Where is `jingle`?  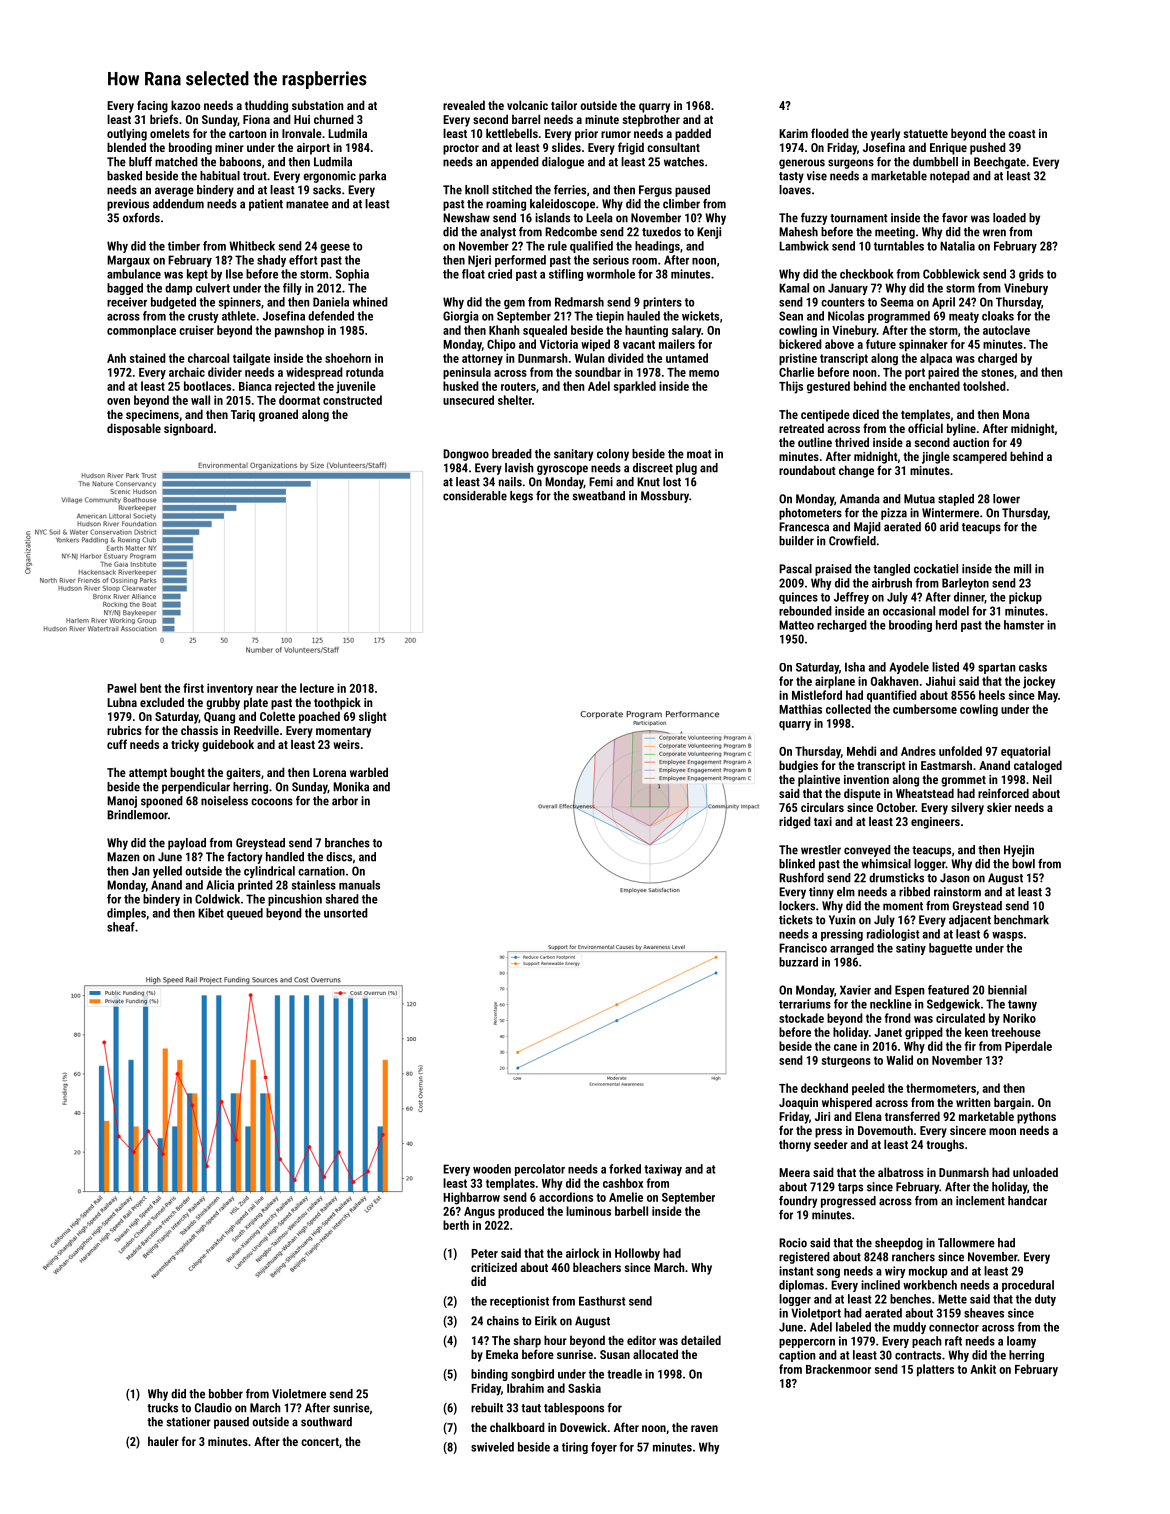 jingle is located at coordinates (936, 457).
